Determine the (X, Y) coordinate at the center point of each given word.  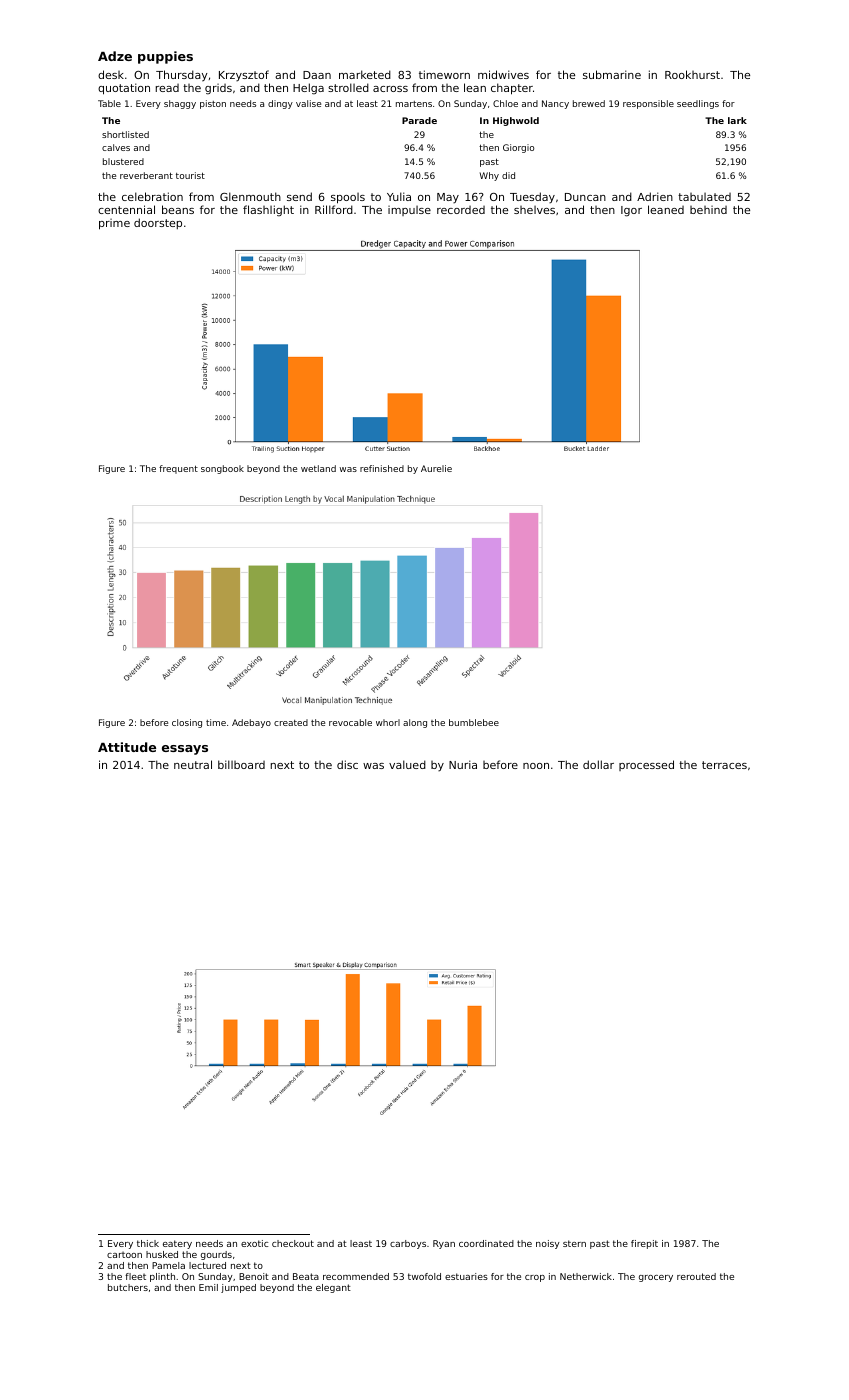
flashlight (268, 211)
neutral (193, 764)
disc (347, 764)
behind (708, 210)
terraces (724, 765)
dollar (598, 764)
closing (187, 723)
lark (737, 120)
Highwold (516, 121)
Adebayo (251, 723)
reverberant (146, 175)
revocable (350, 722)
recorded (461, 210)
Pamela (168, 1265)
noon (536, 766)
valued (407, 764)
